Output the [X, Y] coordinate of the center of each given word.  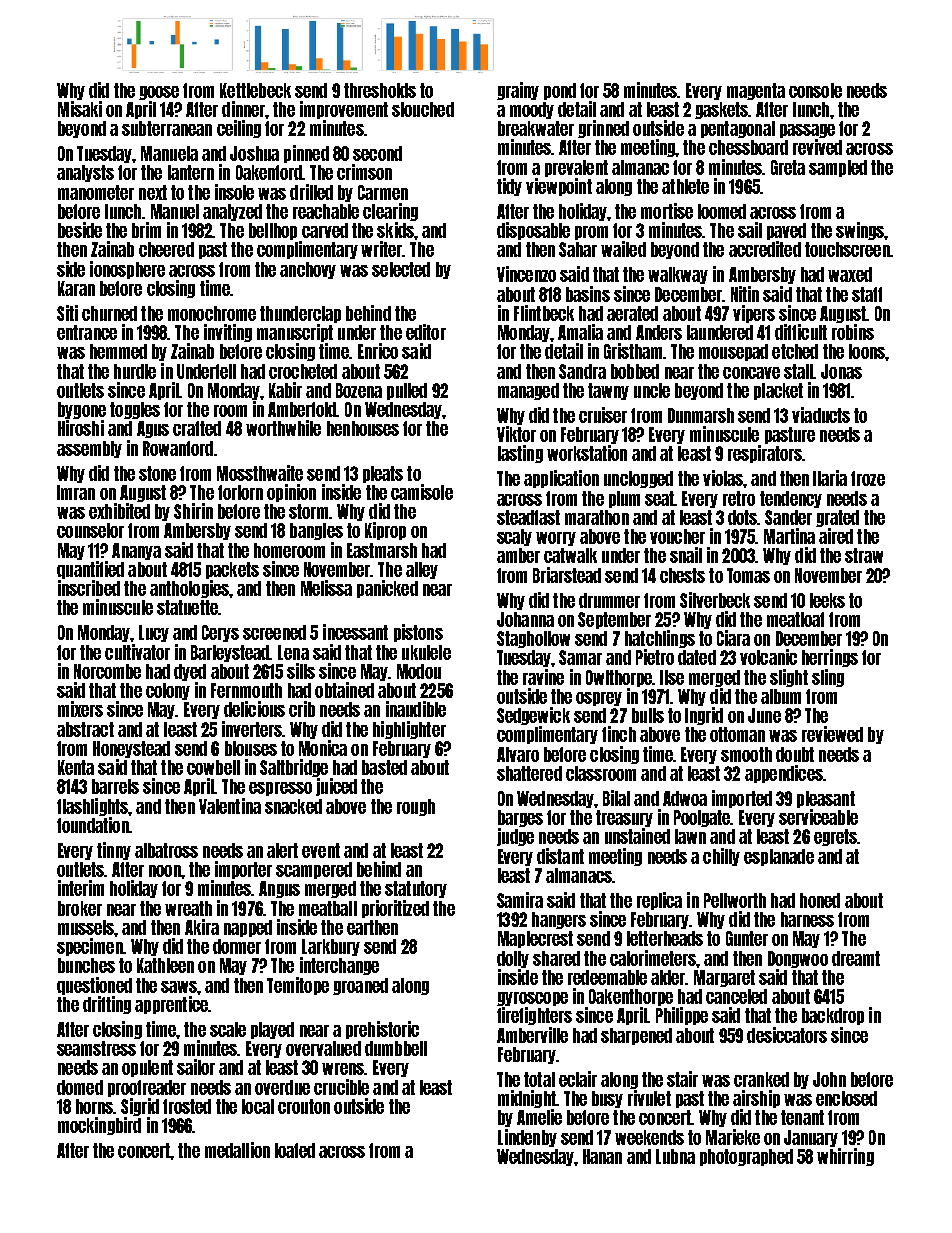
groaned [360, 986]
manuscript [295, 333]
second [377, 153]
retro [739, 498]
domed [80, 1087]
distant [560, 856]
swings [860, 231]
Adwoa [685, 798]
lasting [520, 454]
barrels [115, 786]
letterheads [665, 938]
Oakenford [269, 172]
